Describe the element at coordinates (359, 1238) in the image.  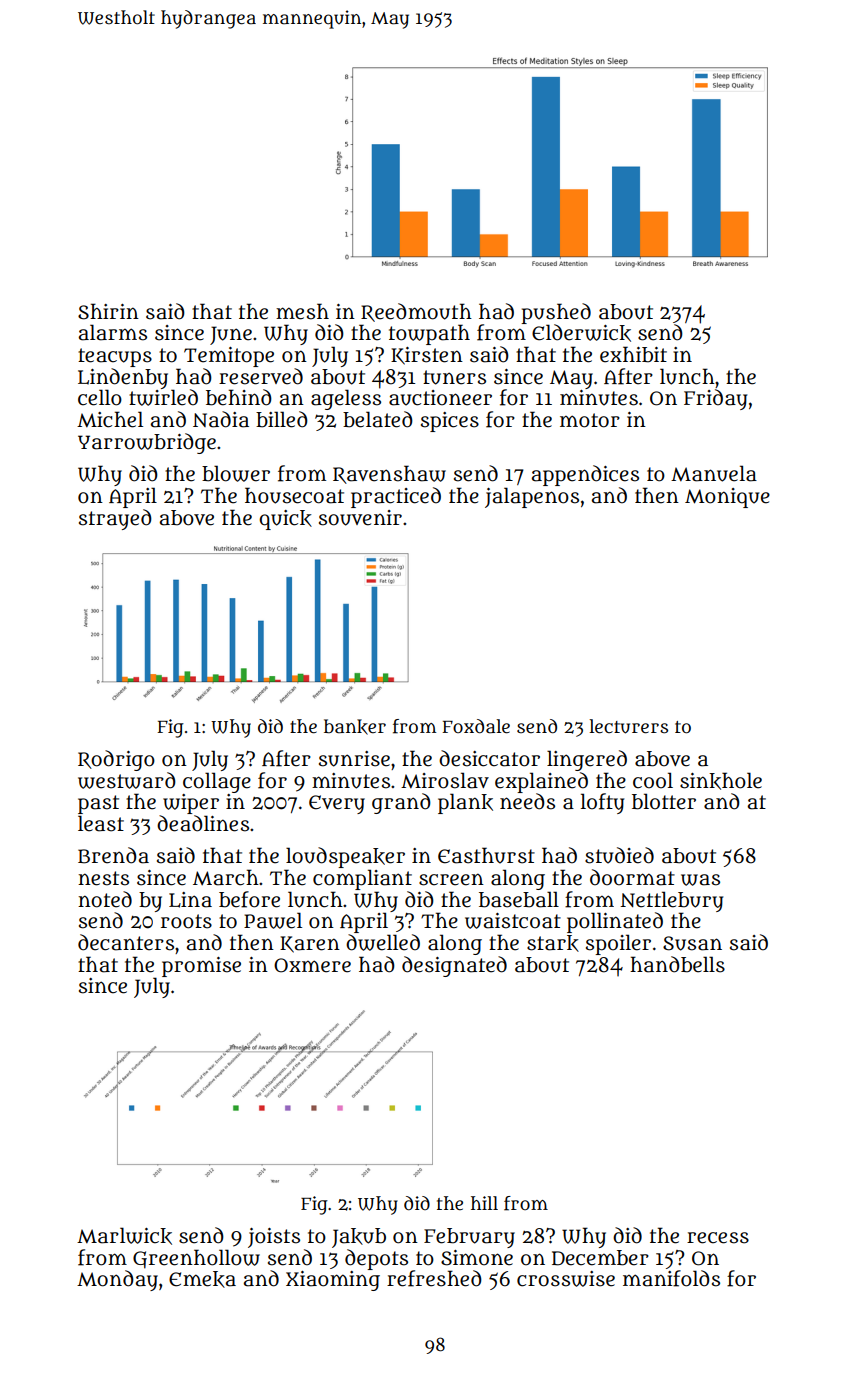
I see `Jakub` at that location.
